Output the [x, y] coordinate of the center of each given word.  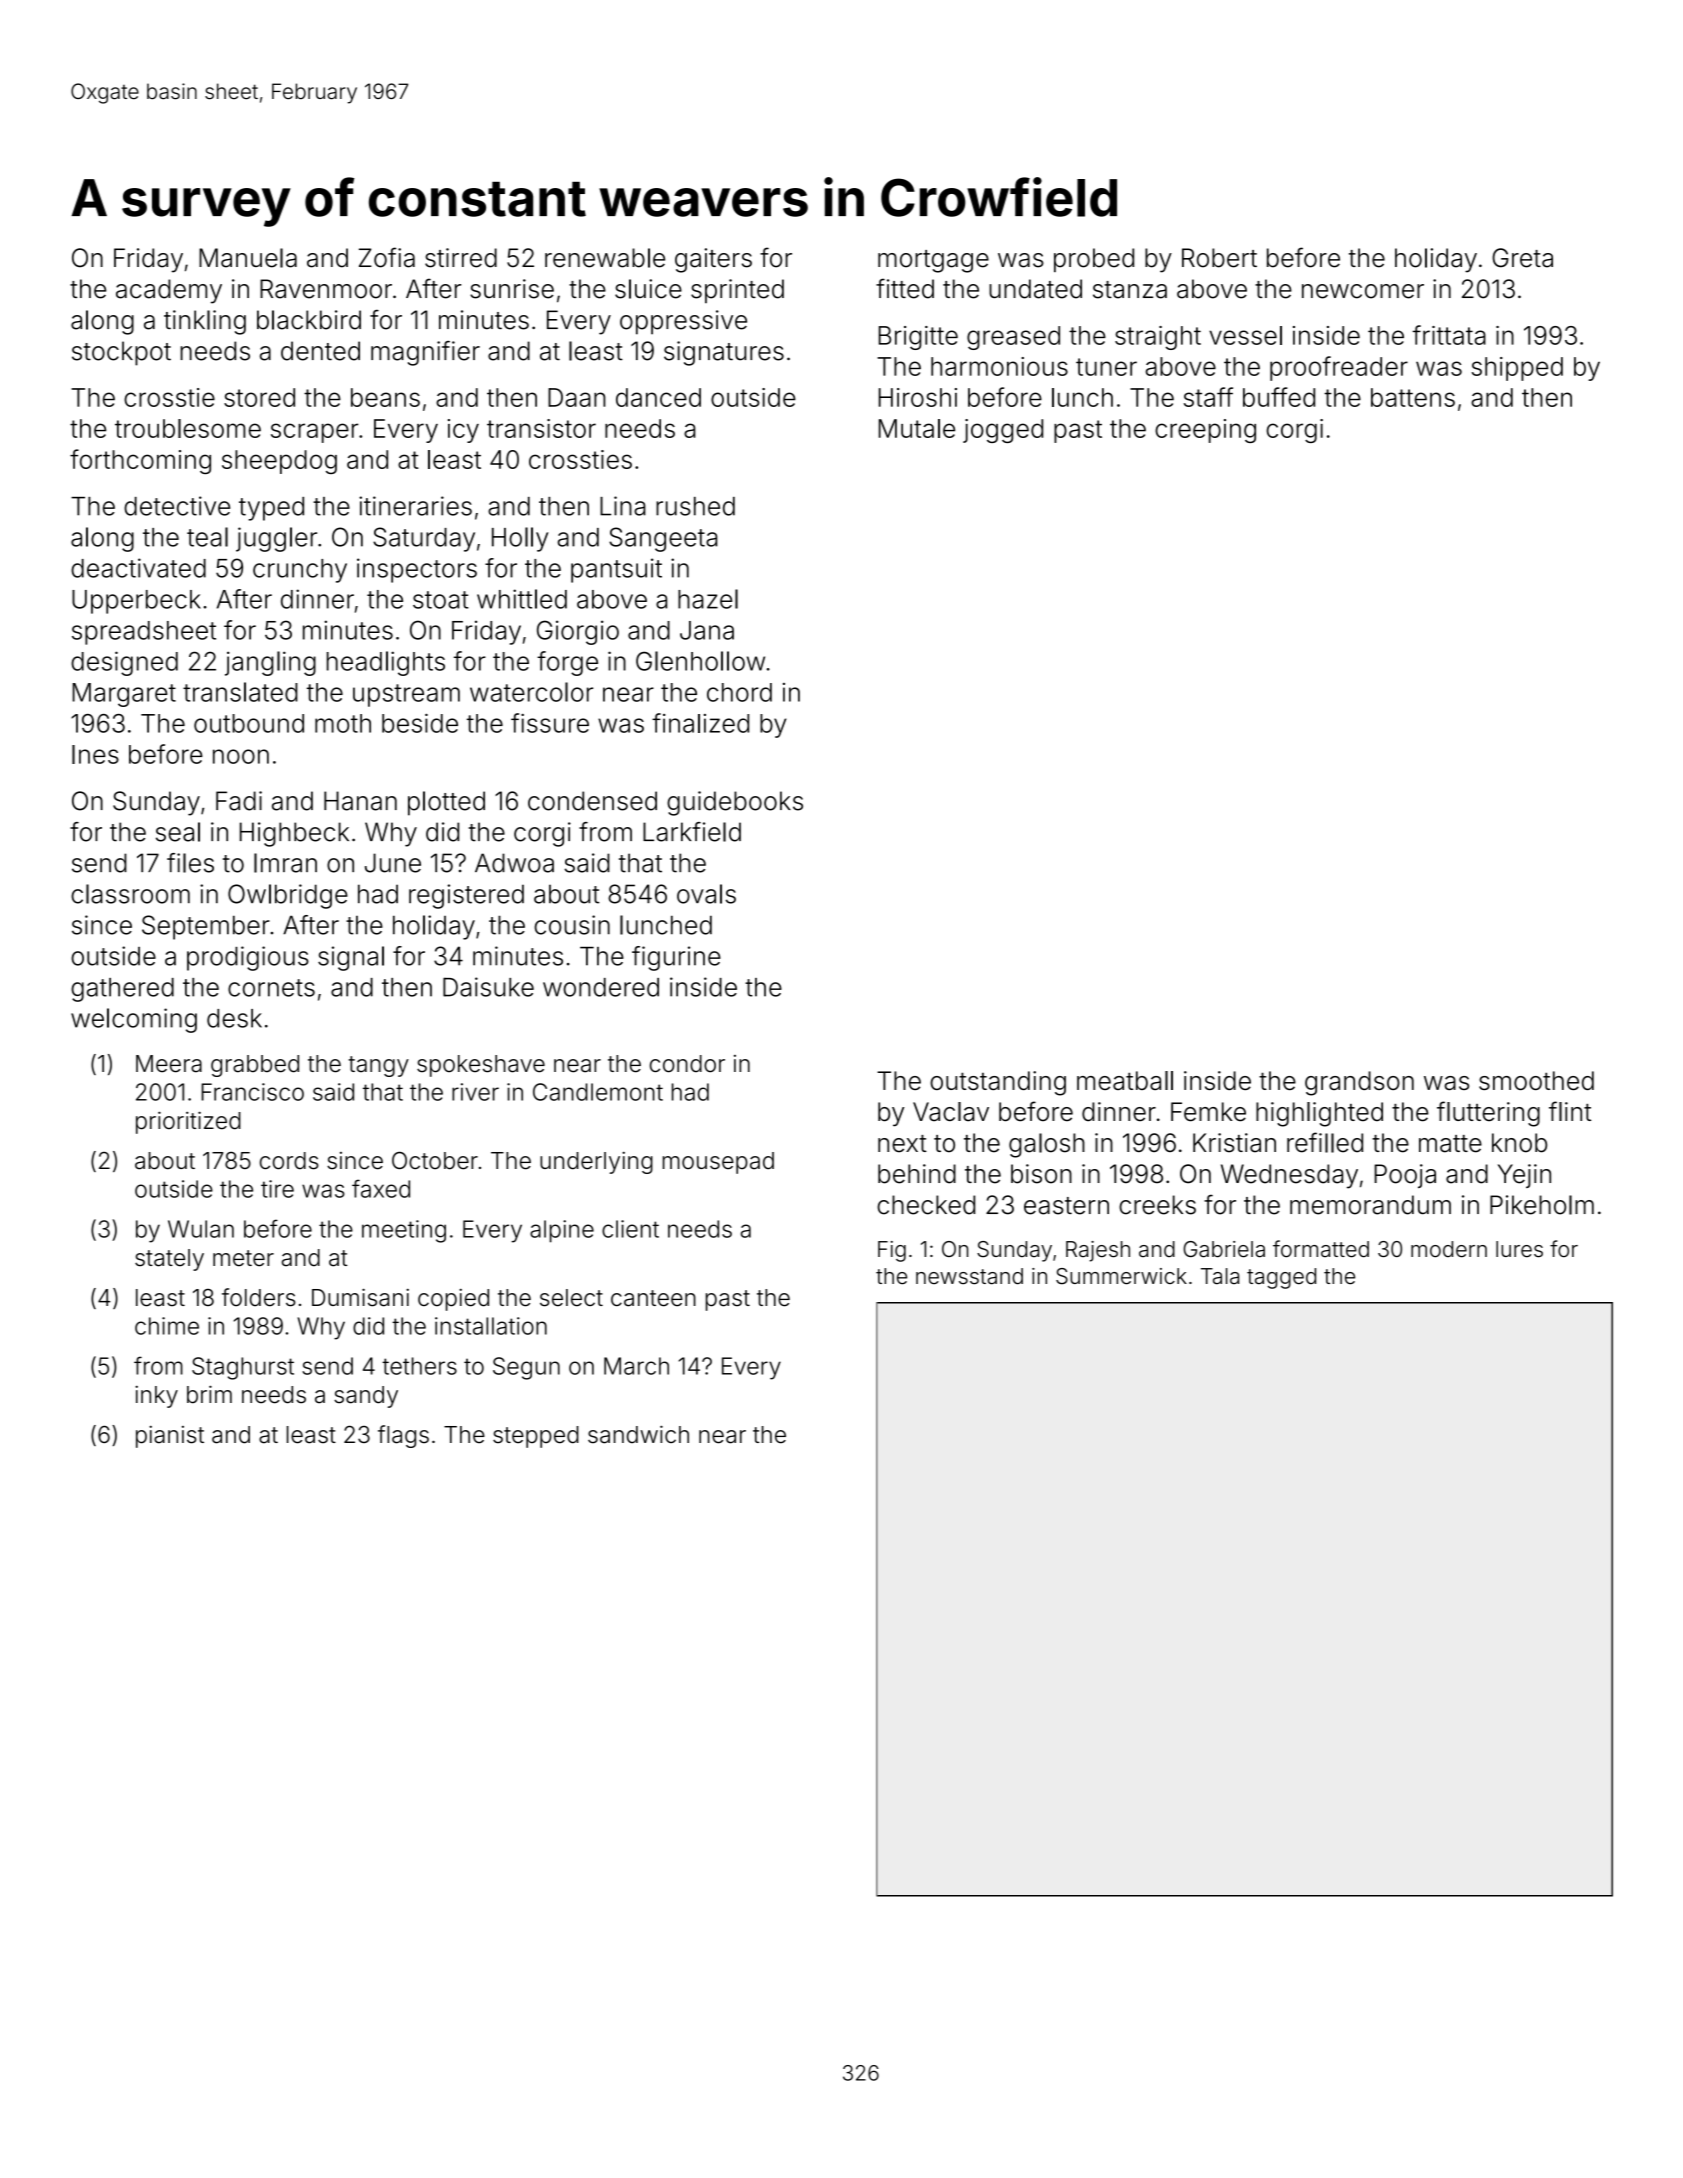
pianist [170, 1437]
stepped [536, 1437]
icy [463, 431]
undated [1035, 289]
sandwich [638, 1434]
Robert [1219, 258]
